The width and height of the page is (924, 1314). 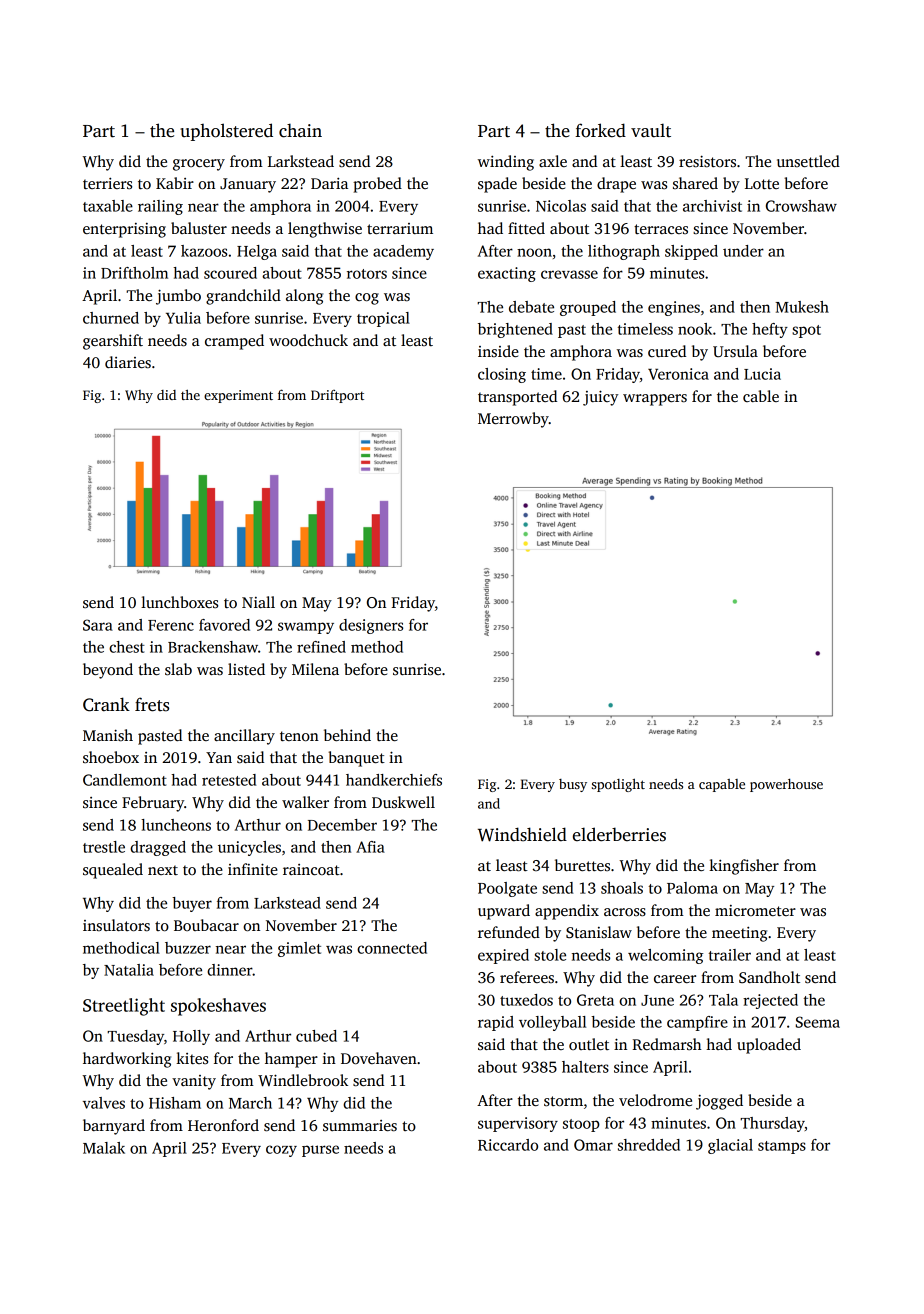 I want to click on busy, so click(x=573, y=785).
